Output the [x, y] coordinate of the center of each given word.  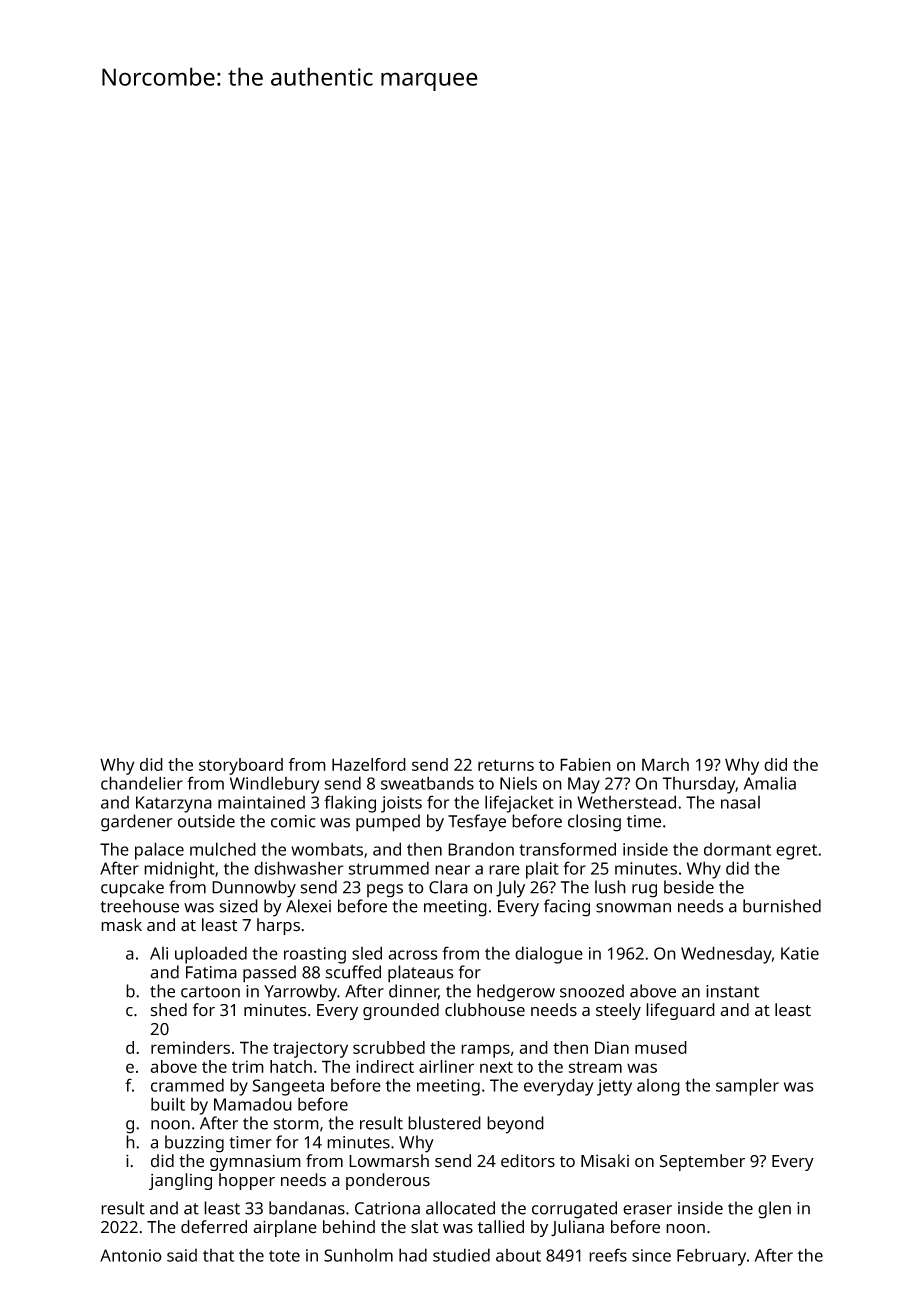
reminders [190, 1047]
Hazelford [369, 764]
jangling [180, 1181]
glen [774, 1210]
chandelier [142, 783]
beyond [515, 1125]
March [665, 764]
